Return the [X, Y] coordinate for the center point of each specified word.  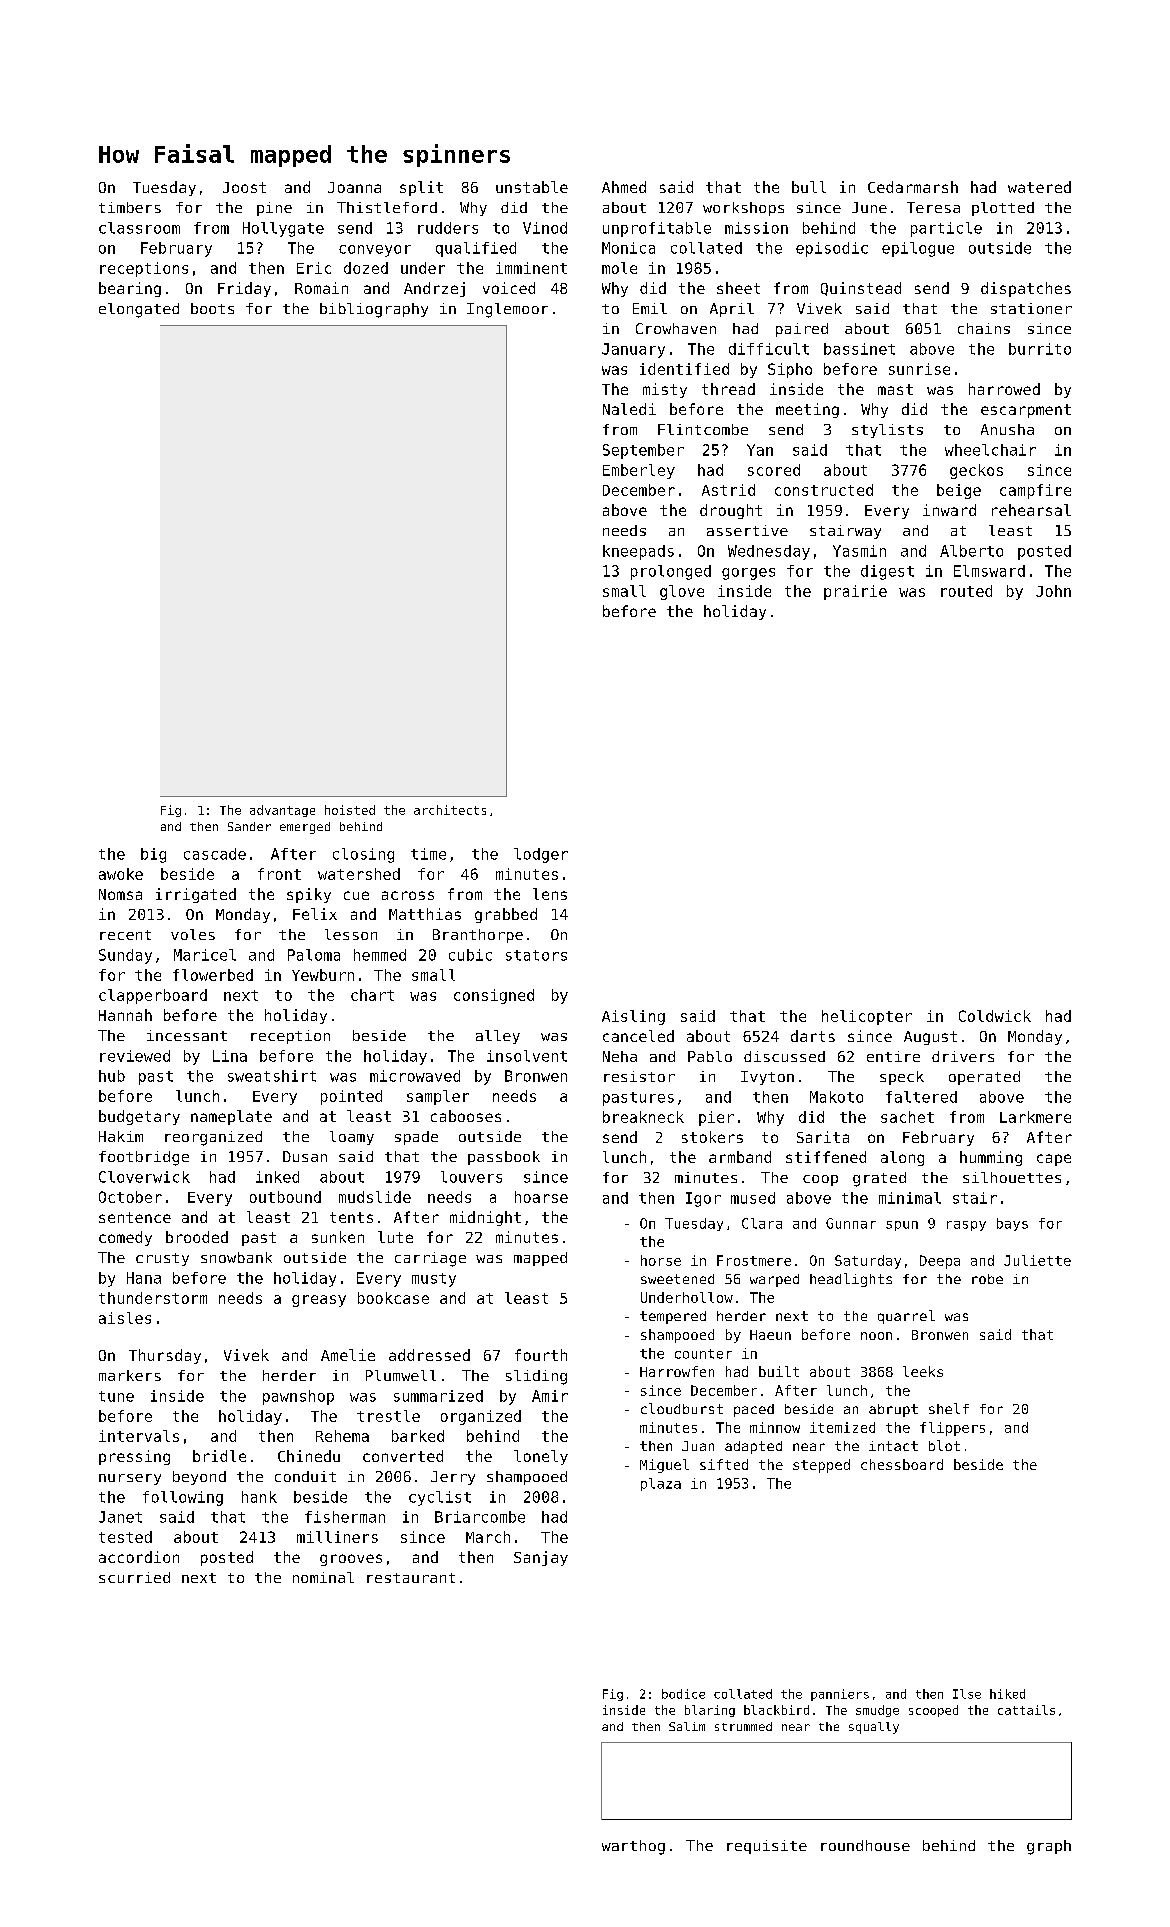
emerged [305, 828]
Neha [620, 1056]
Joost [244, 187]
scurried [134, 1577]
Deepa [940, 1262]
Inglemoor [507, 310]
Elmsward [989, 571]
